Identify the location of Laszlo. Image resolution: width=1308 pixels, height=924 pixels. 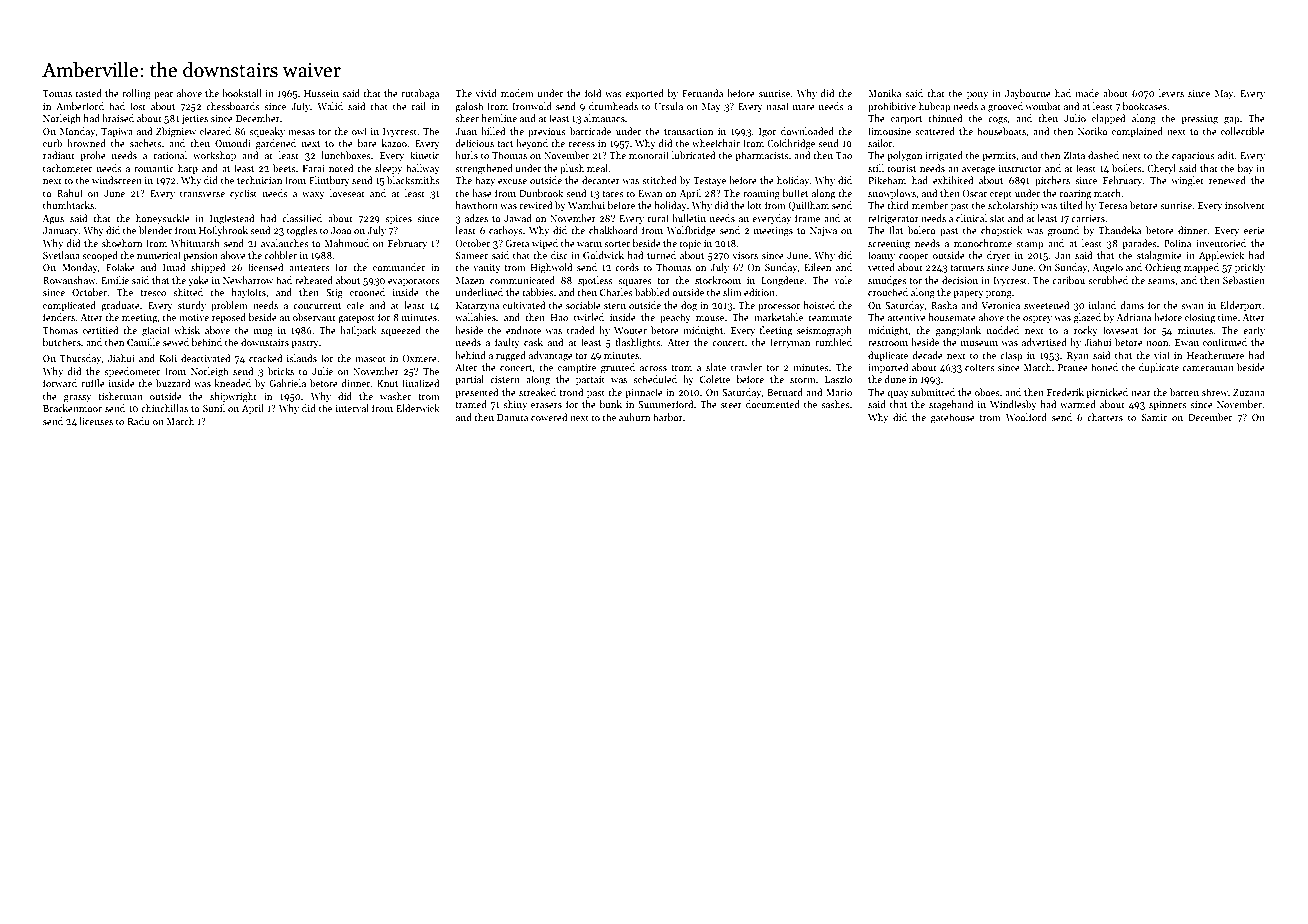
(838, 379).
